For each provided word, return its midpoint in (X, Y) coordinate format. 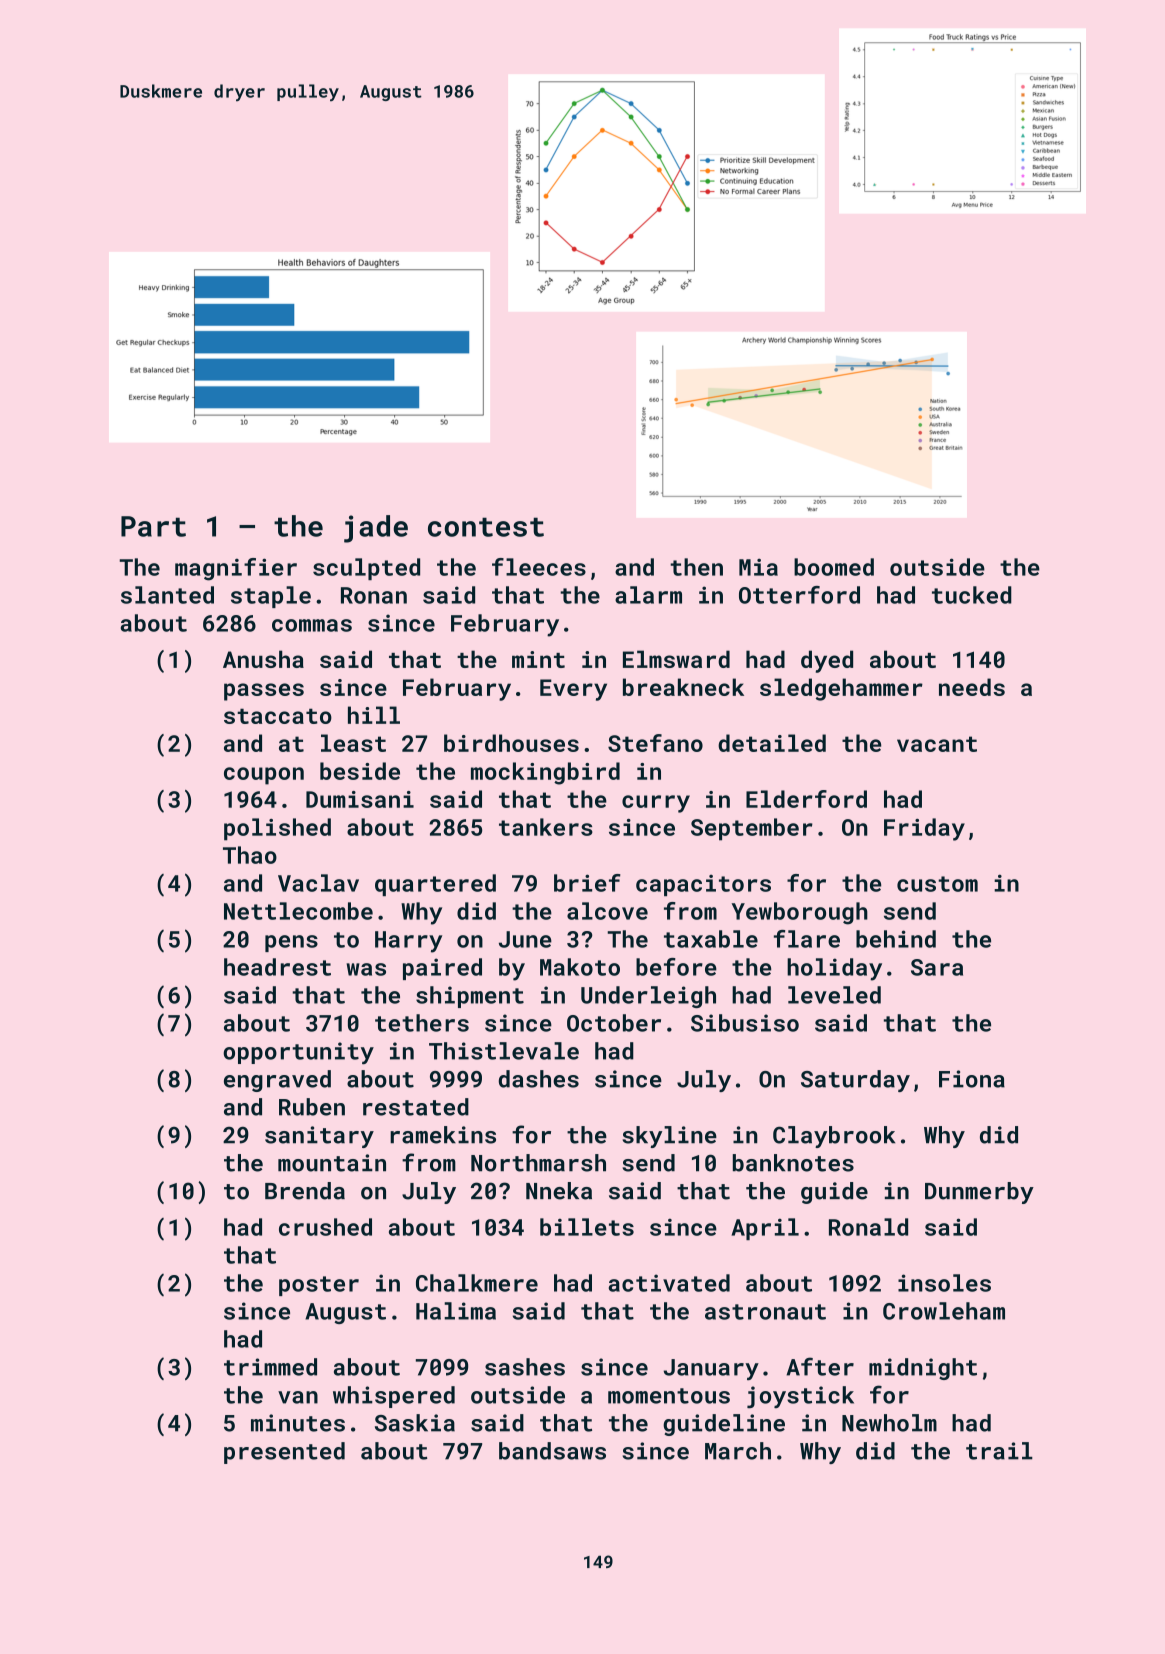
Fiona (972, 1079)
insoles (944, 1283)
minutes (298, 1423)
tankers (546, 827)
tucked (972, 595)
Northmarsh (538, 1163)
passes (264, 692)
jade (376, 529)
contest (486, 527)
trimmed (270, 1367)
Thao (250, 855)
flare (807, 939)
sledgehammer (841, 689)
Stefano (655, 743)
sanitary (319, 1137)
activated (669, 1283)
